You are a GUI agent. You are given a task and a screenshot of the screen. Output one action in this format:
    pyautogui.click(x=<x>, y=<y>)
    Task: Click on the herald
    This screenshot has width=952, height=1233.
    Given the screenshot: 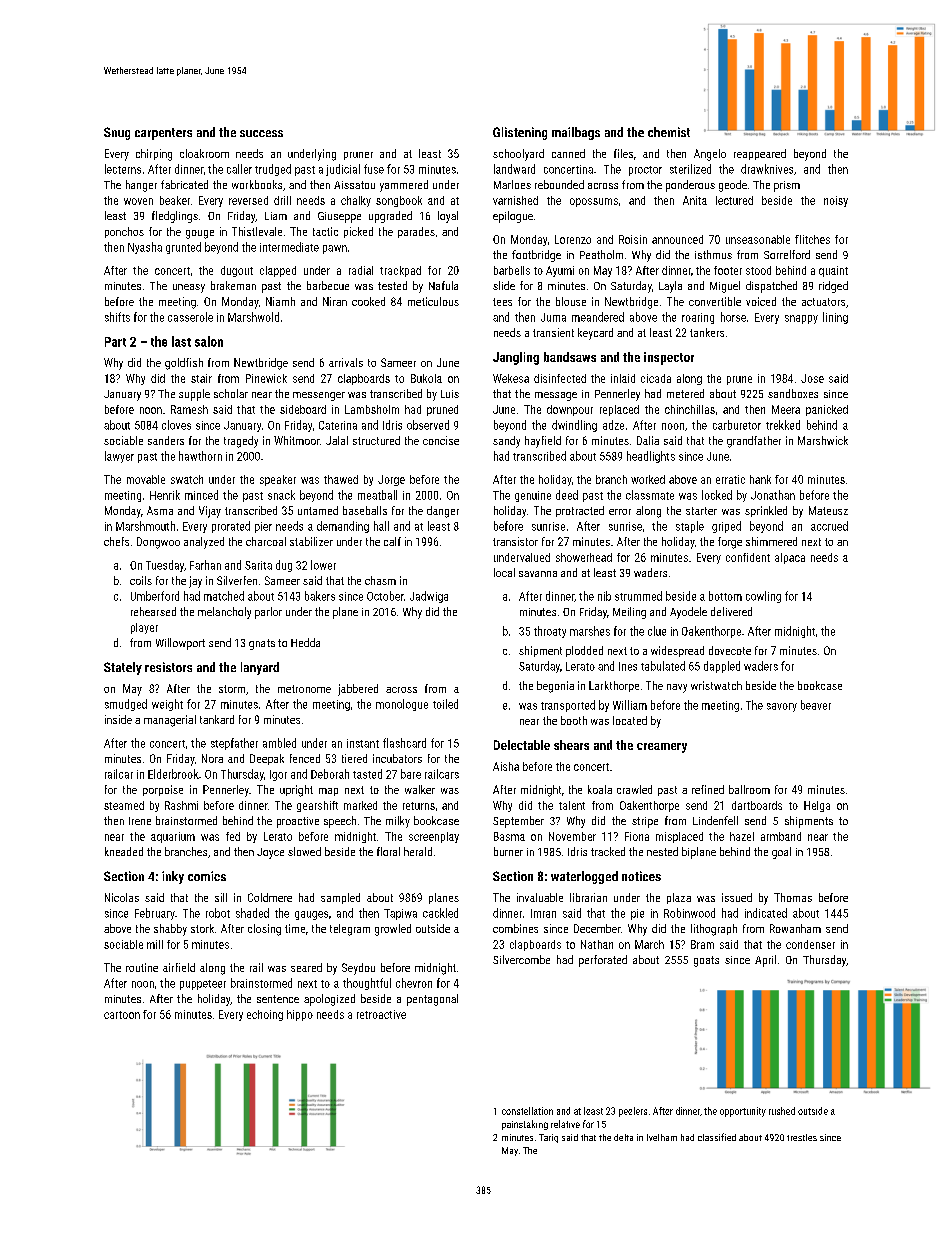 What is the action you would take?
    pyautogui.click(x=418, y=851)
